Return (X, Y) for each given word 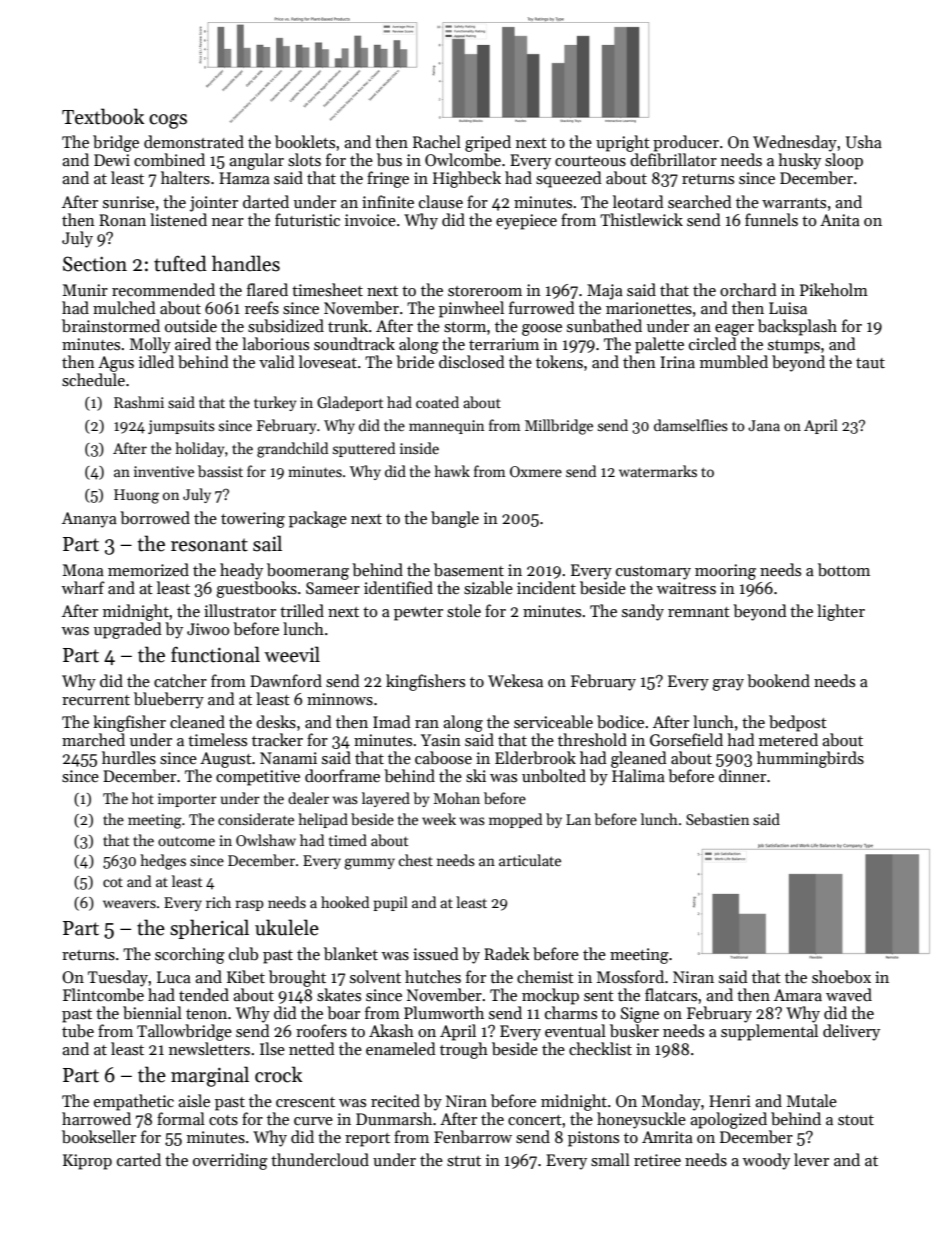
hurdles (129, 758)
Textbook (103, 116)
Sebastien (717, 819)
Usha (864, 142)
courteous (590, 161)
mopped (515, 820)
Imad (392, 721)
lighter (841, 612)
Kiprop (87, 1162)
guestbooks (256, 589)
